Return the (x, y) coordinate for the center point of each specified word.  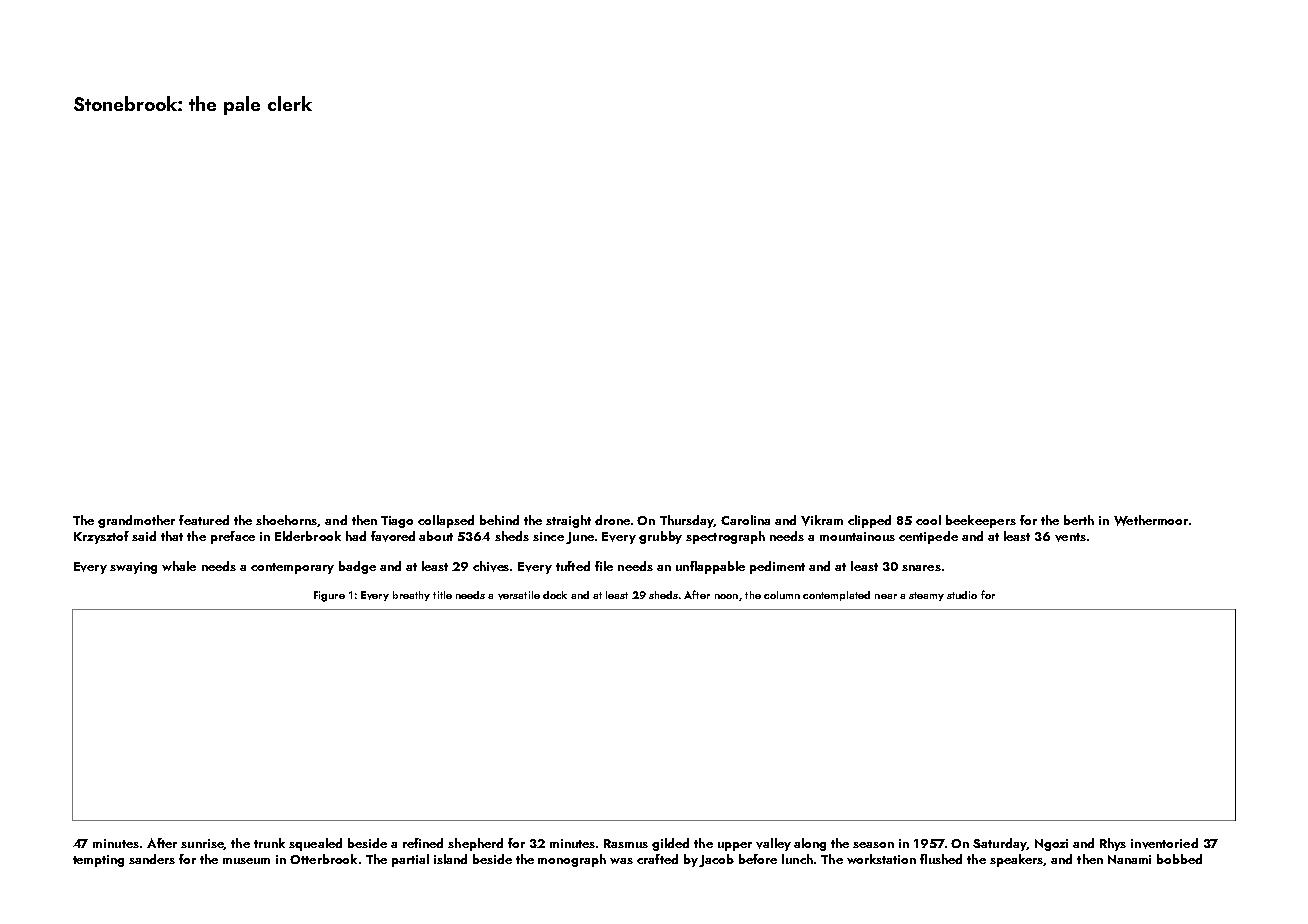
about (436, 536)
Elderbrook (308, 536)
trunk (269, 843)
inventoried (1164, 843)
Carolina (745, 520)
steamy (926, 596)
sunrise (202, 844)
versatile (519, 595)
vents (1070, 537)
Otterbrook (323, 859)
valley (773, 844)
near (886, 596)
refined (423, 843)
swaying (133, 568)
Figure (329, 596)
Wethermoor (1151, 520)
